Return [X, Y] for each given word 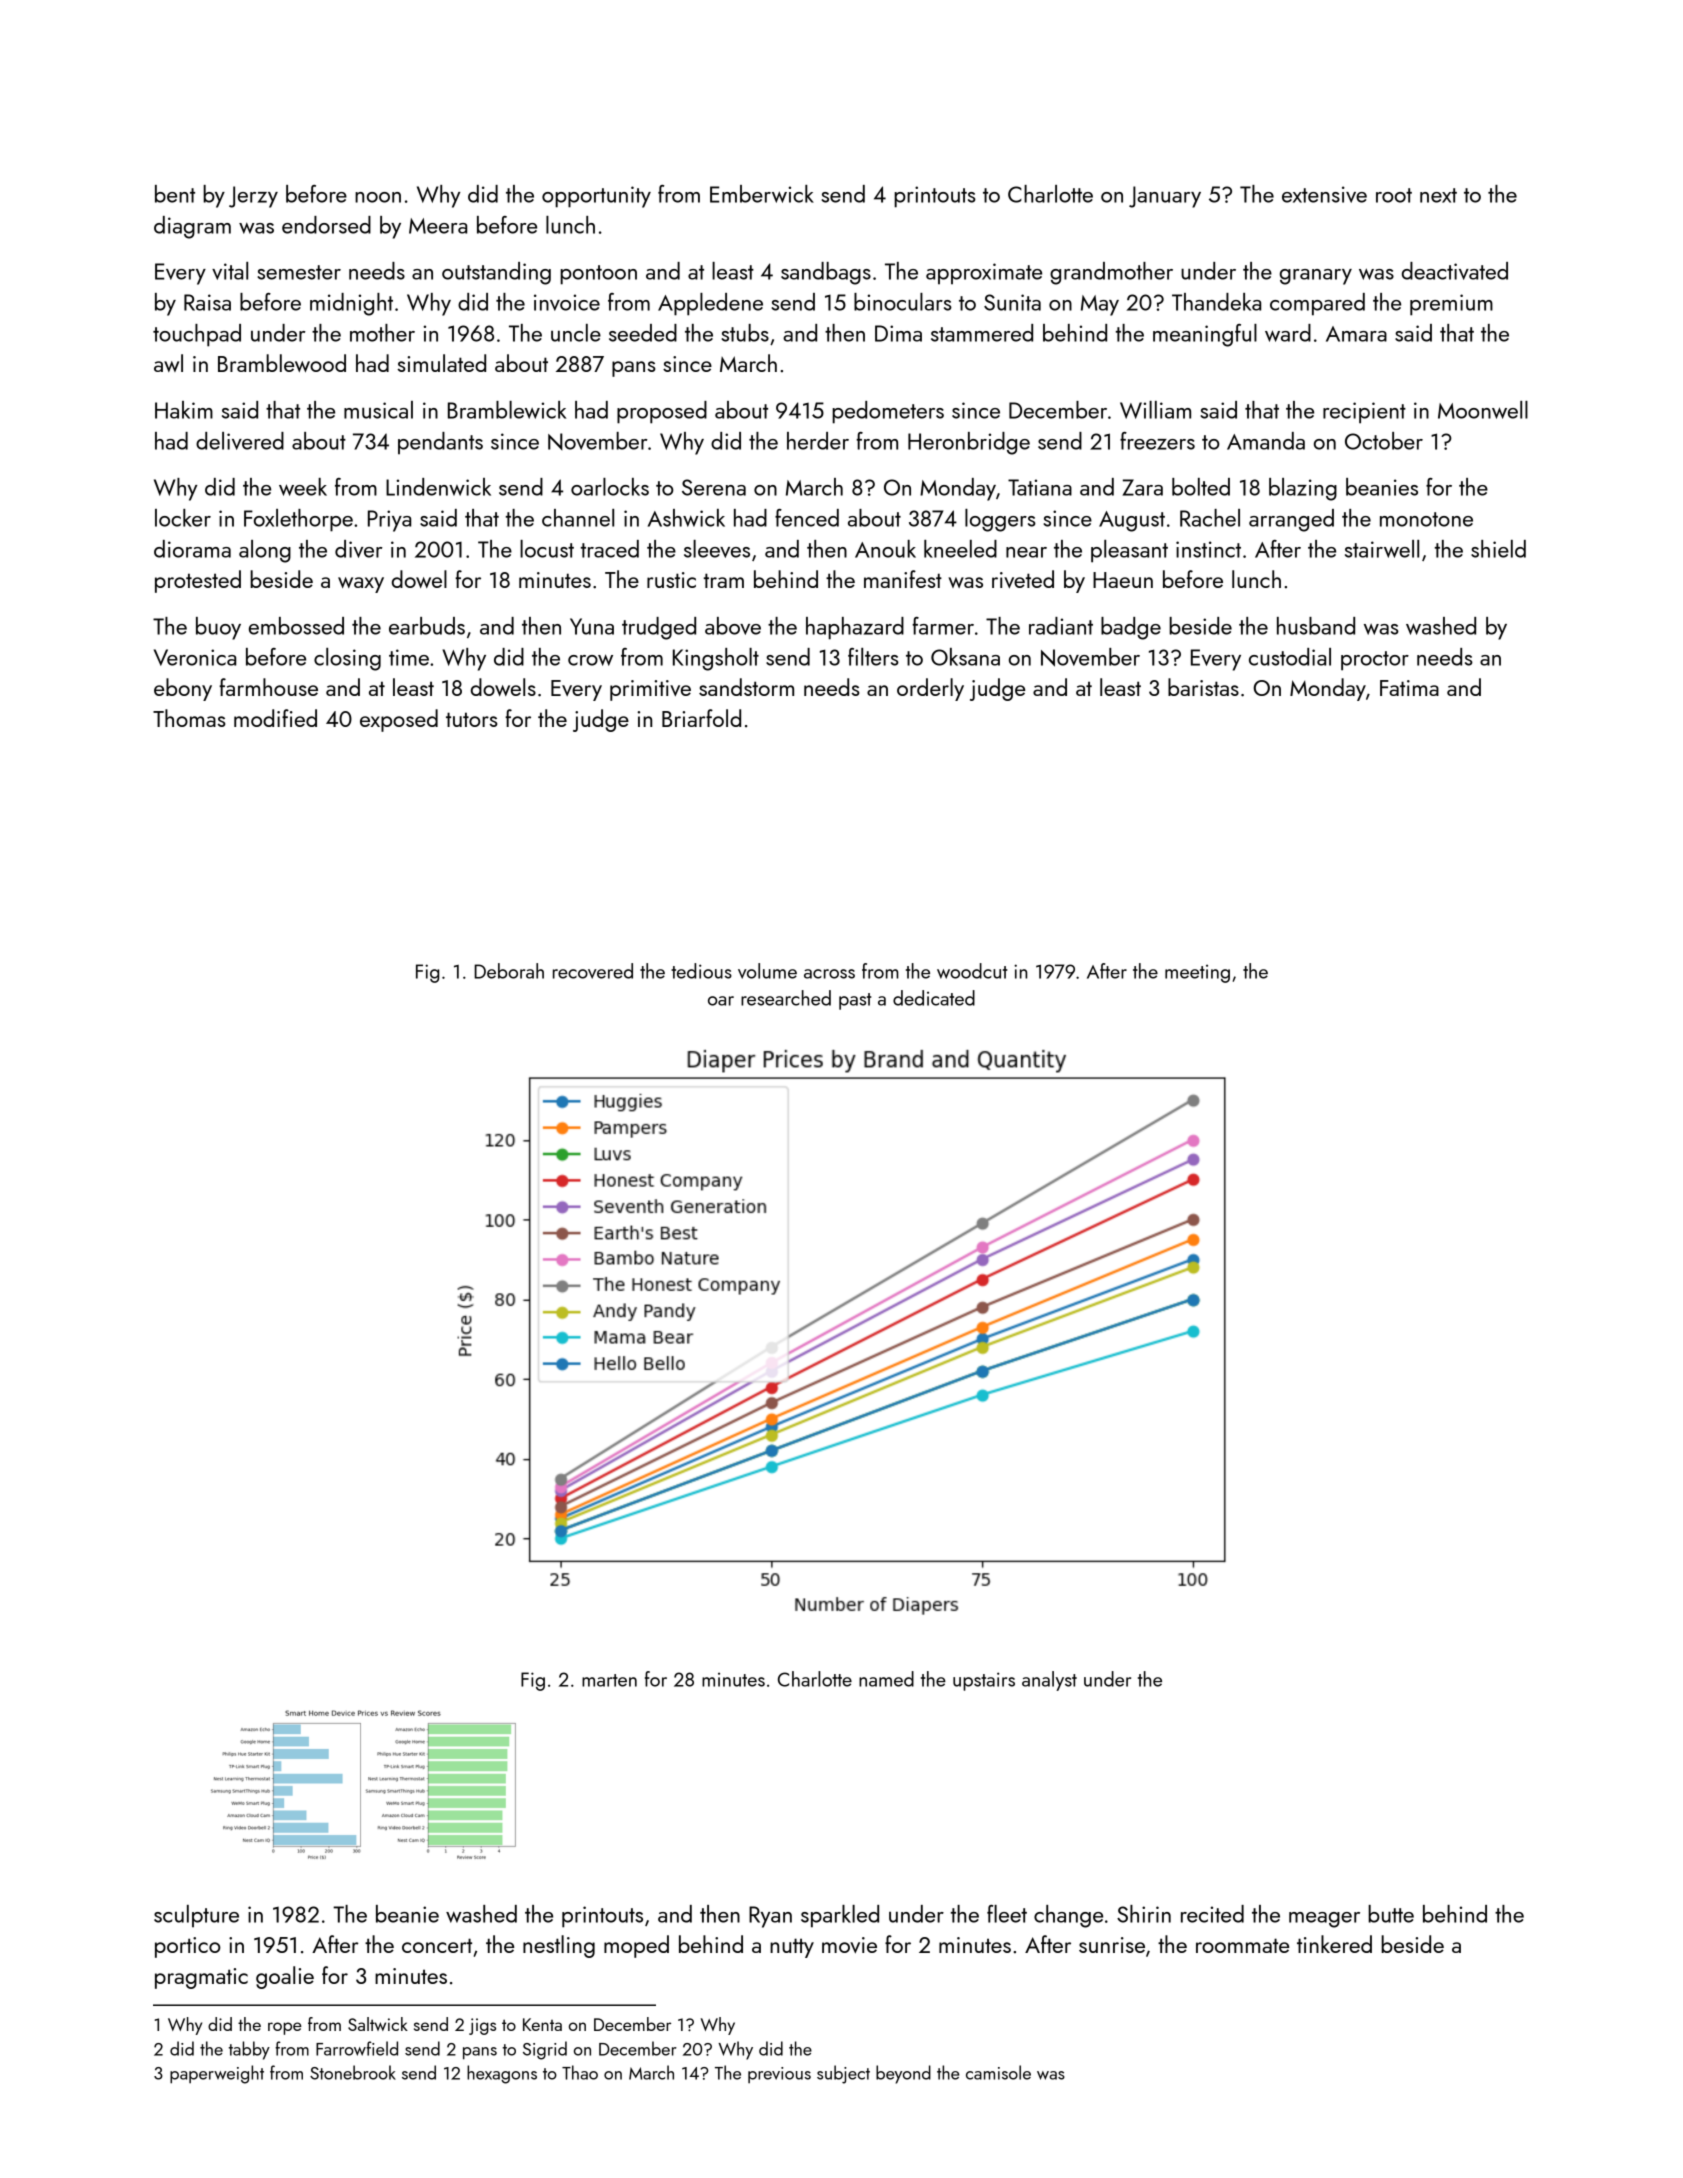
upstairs [984, 1681]
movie [849, 1945]
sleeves [717, 549]
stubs [745, 333]
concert [437, 1945]
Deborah [509, 971]
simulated [441, 363]
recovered [593, 971]
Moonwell [1483, 410]
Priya [389, 521]
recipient [1364, 413]
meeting [1197, 974]
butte [1391, 1914]
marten [609, 1680]
